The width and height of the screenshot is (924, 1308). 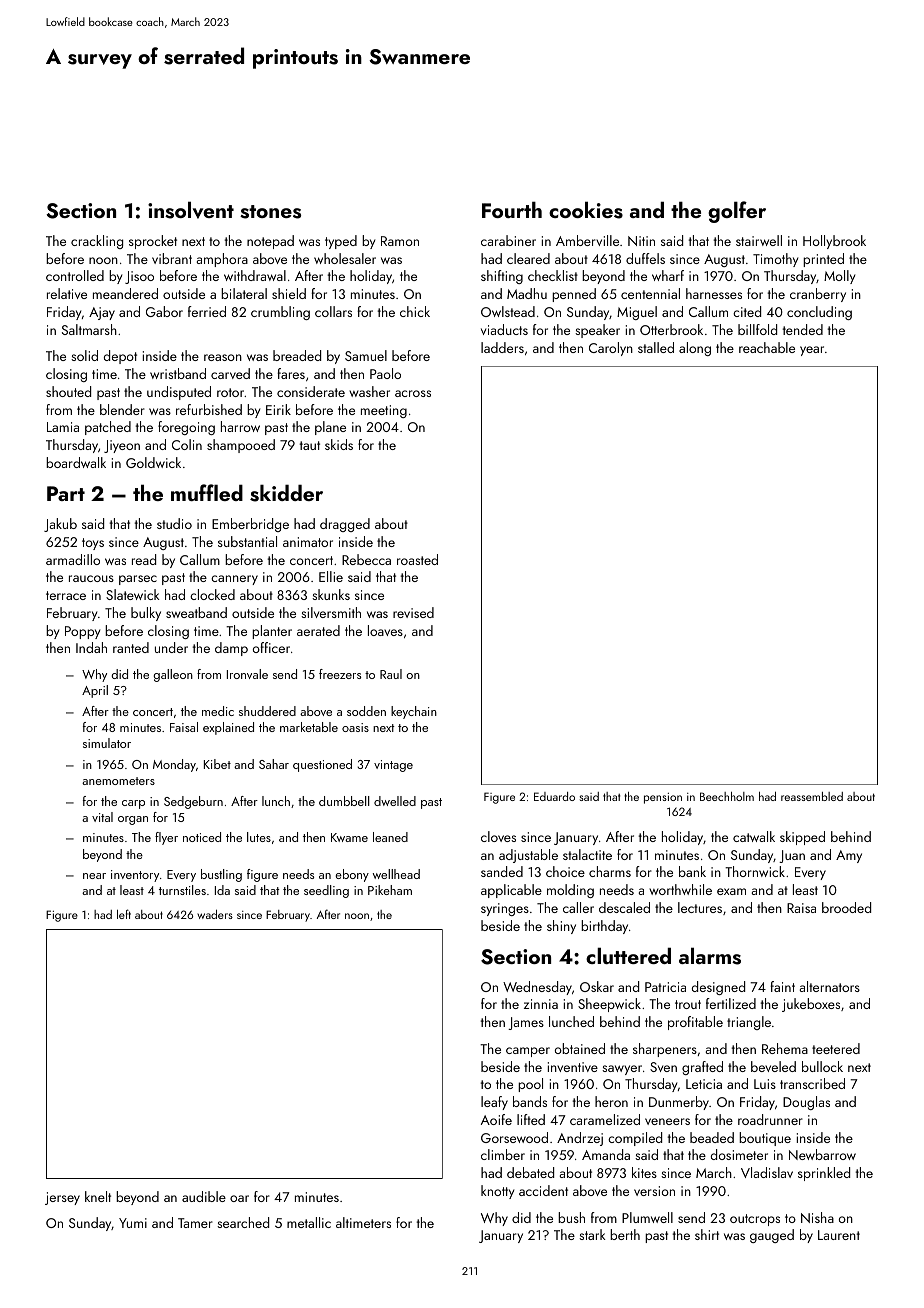 What do you see at coordinates (747, 311) in the screenshot?
I see `cited` at bounding box center [747, 311].
